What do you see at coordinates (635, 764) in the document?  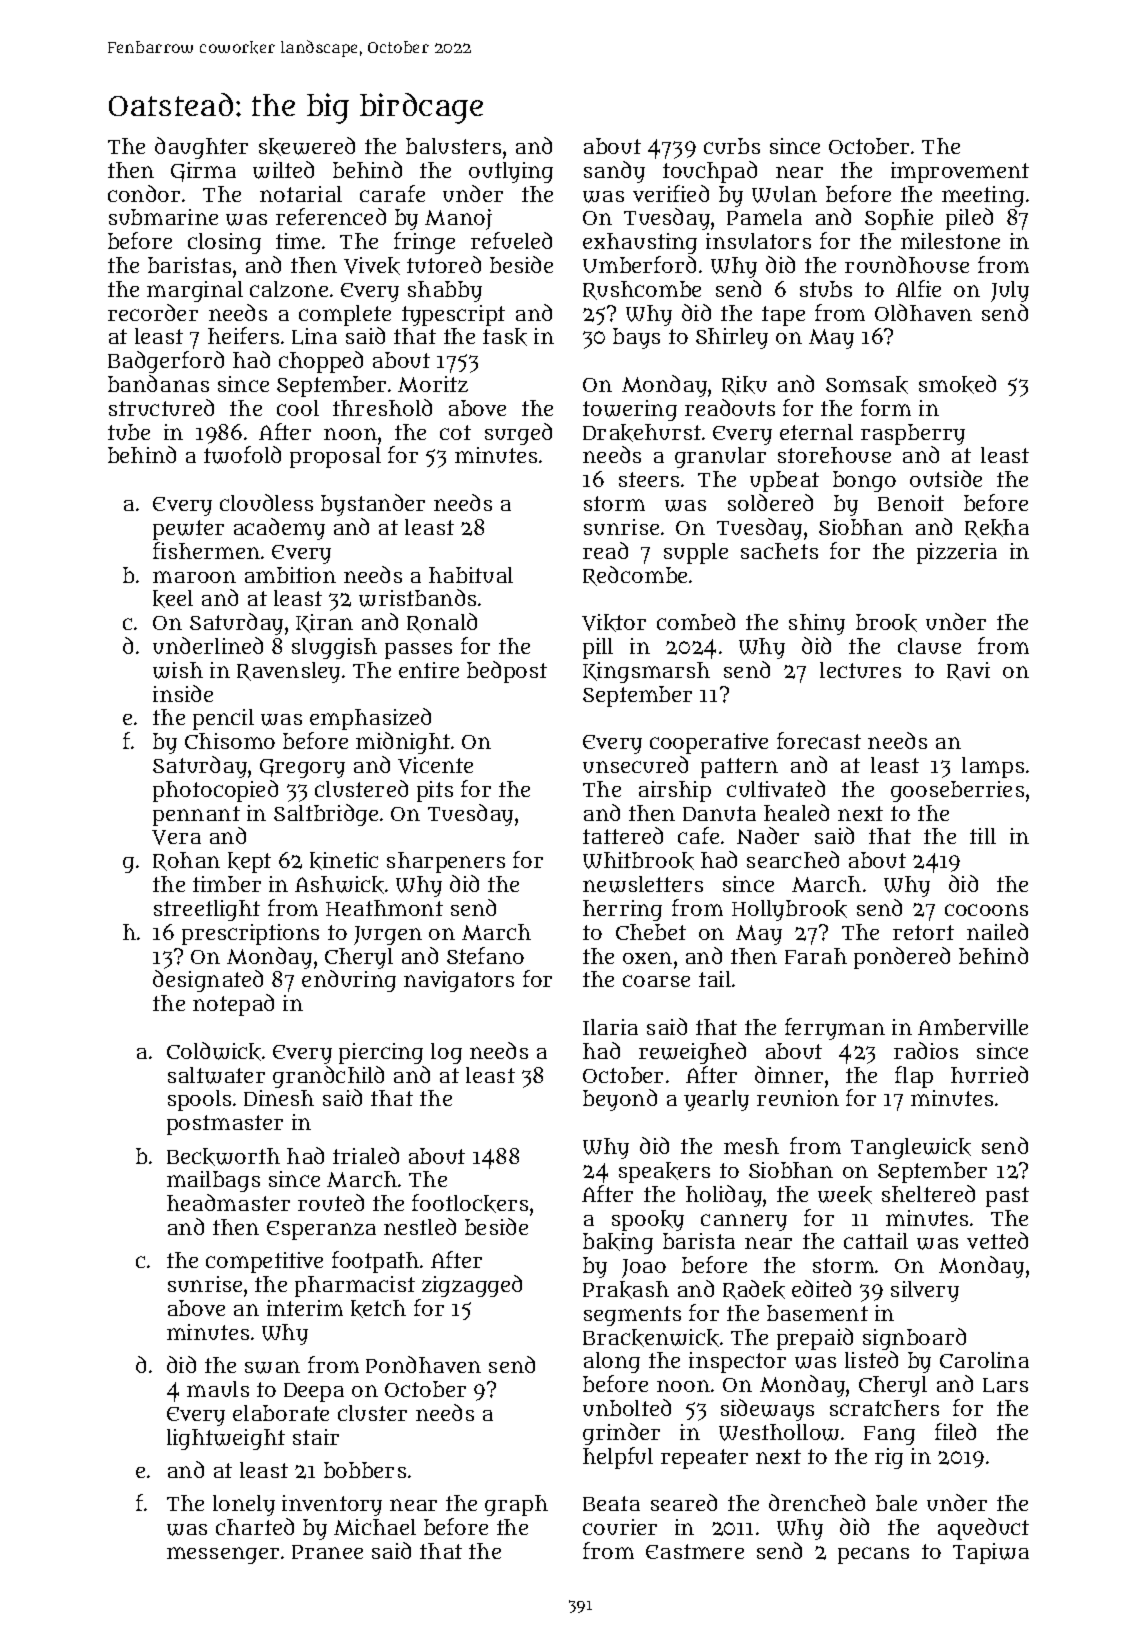 I see `unsecured` at bounding box center [635, 764].
